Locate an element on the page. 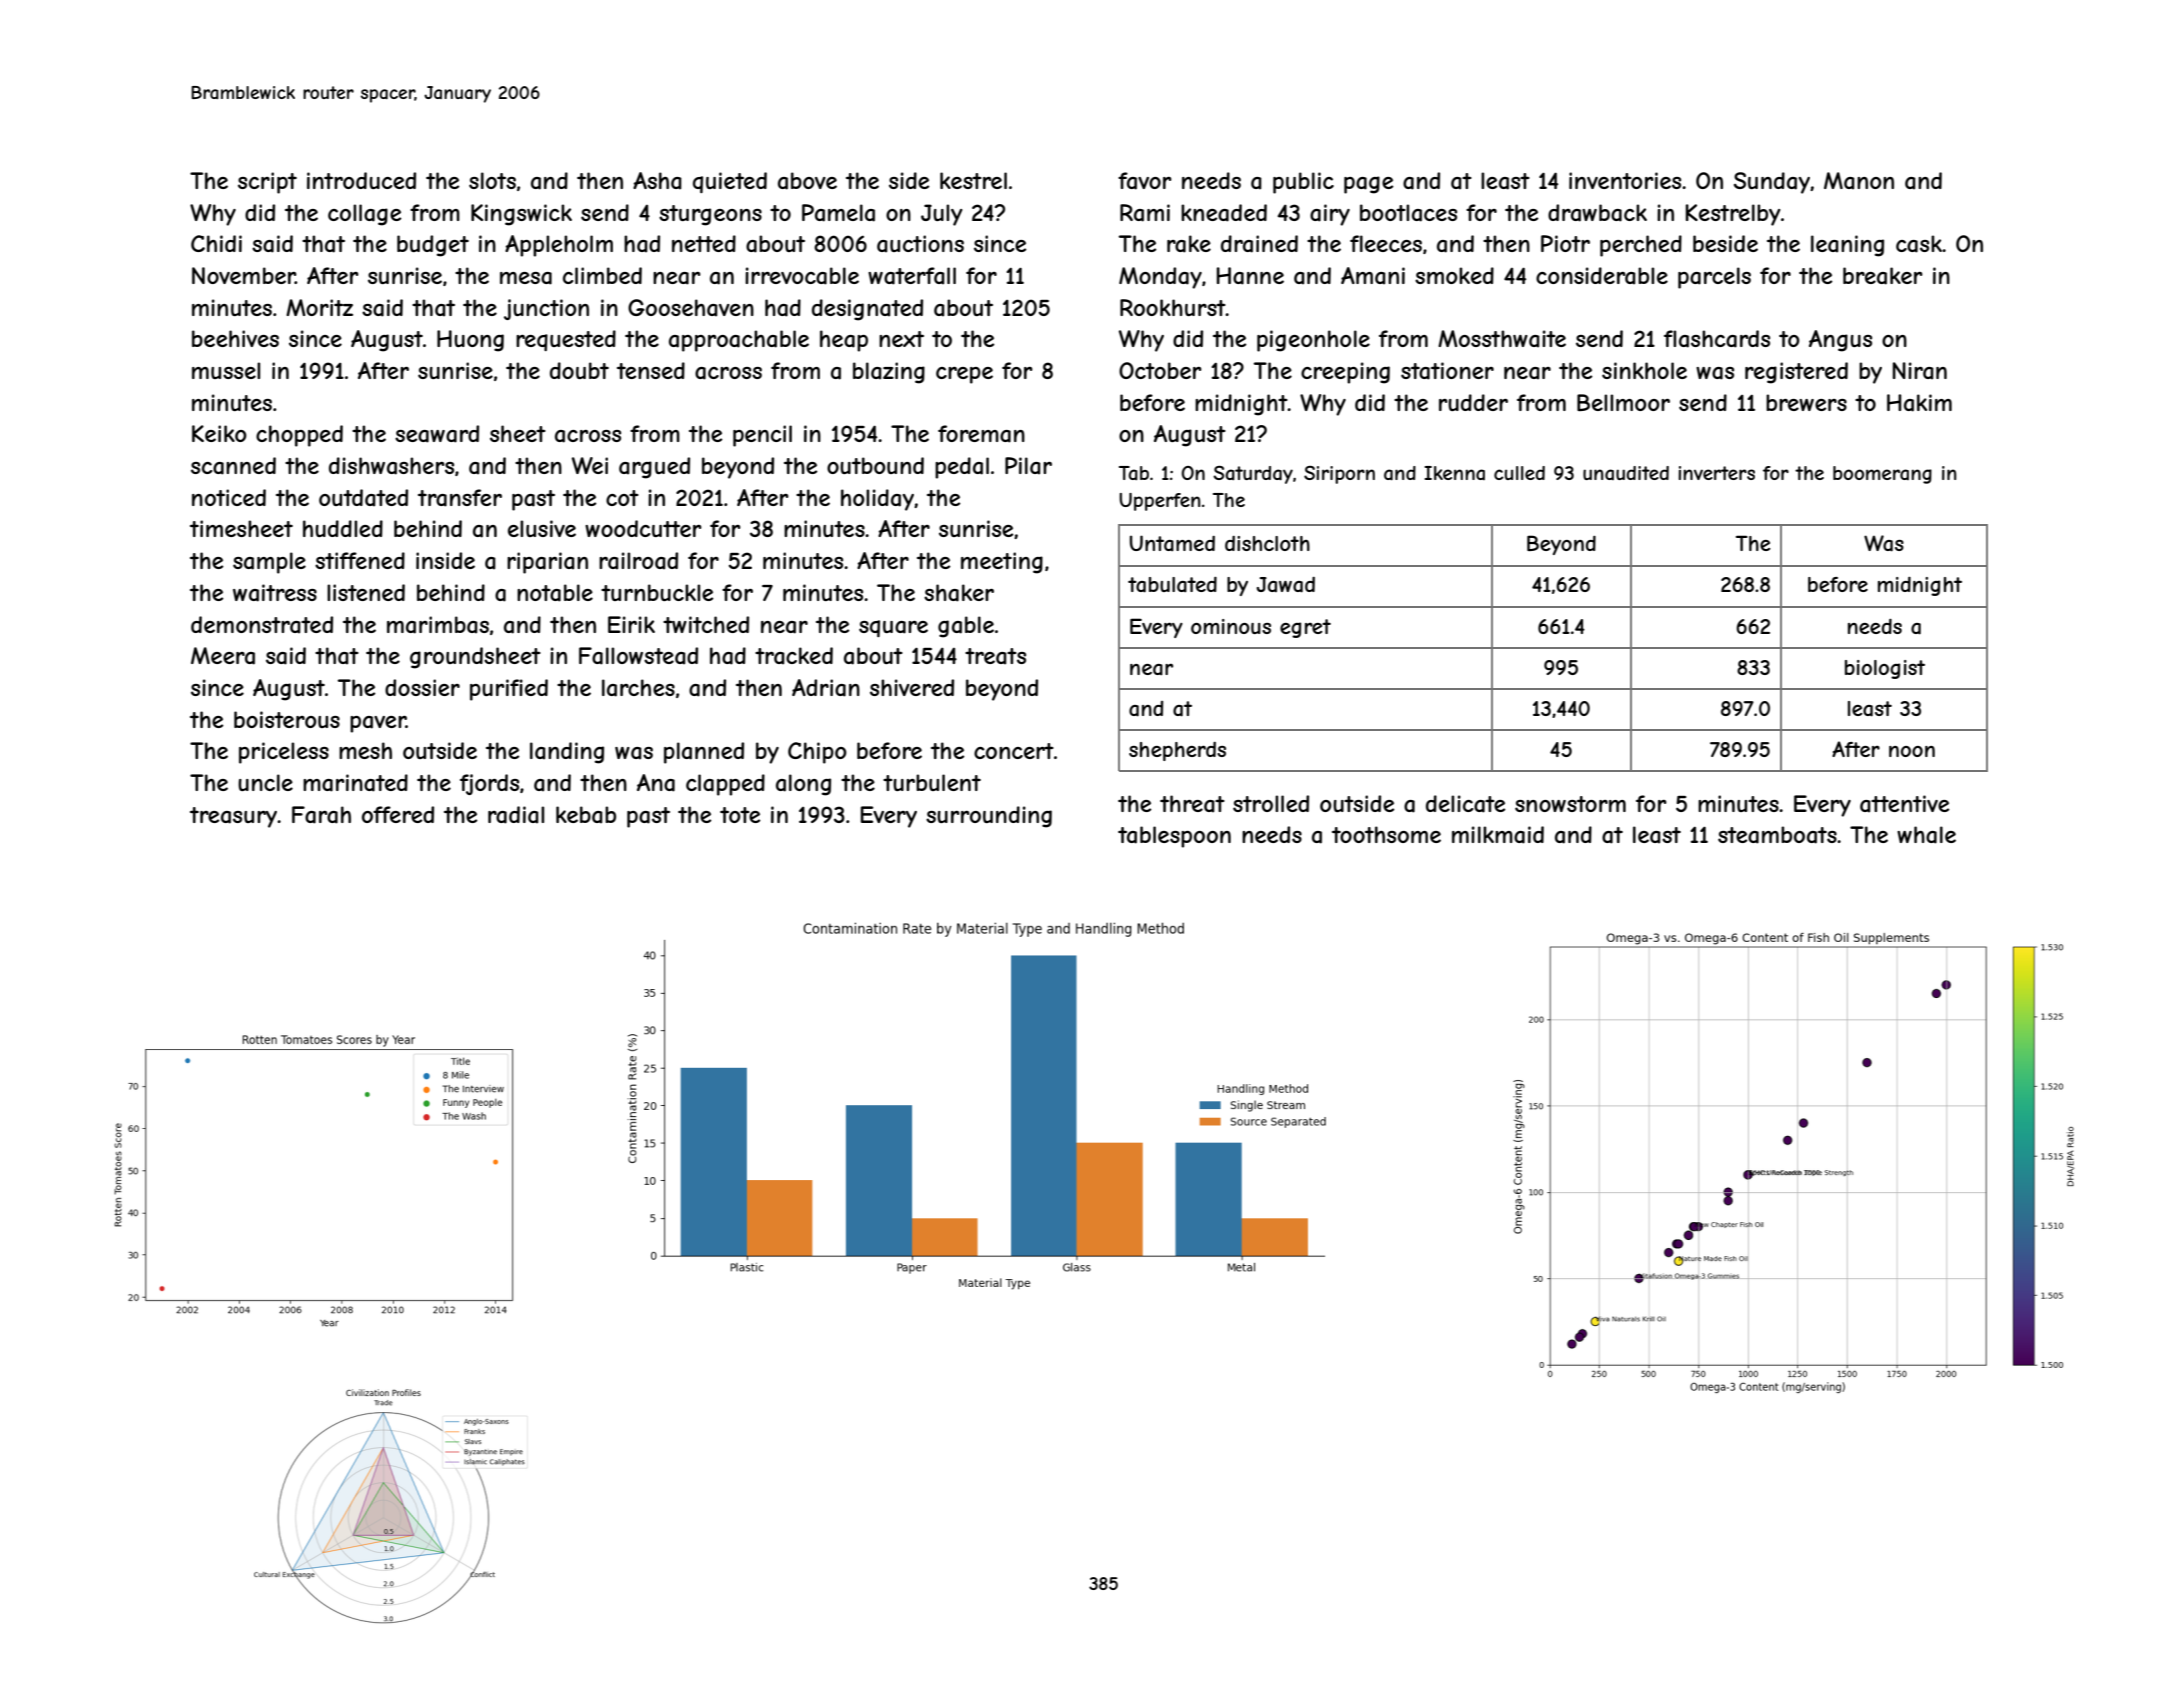  brewers is located at coordinates (1806, 402).
